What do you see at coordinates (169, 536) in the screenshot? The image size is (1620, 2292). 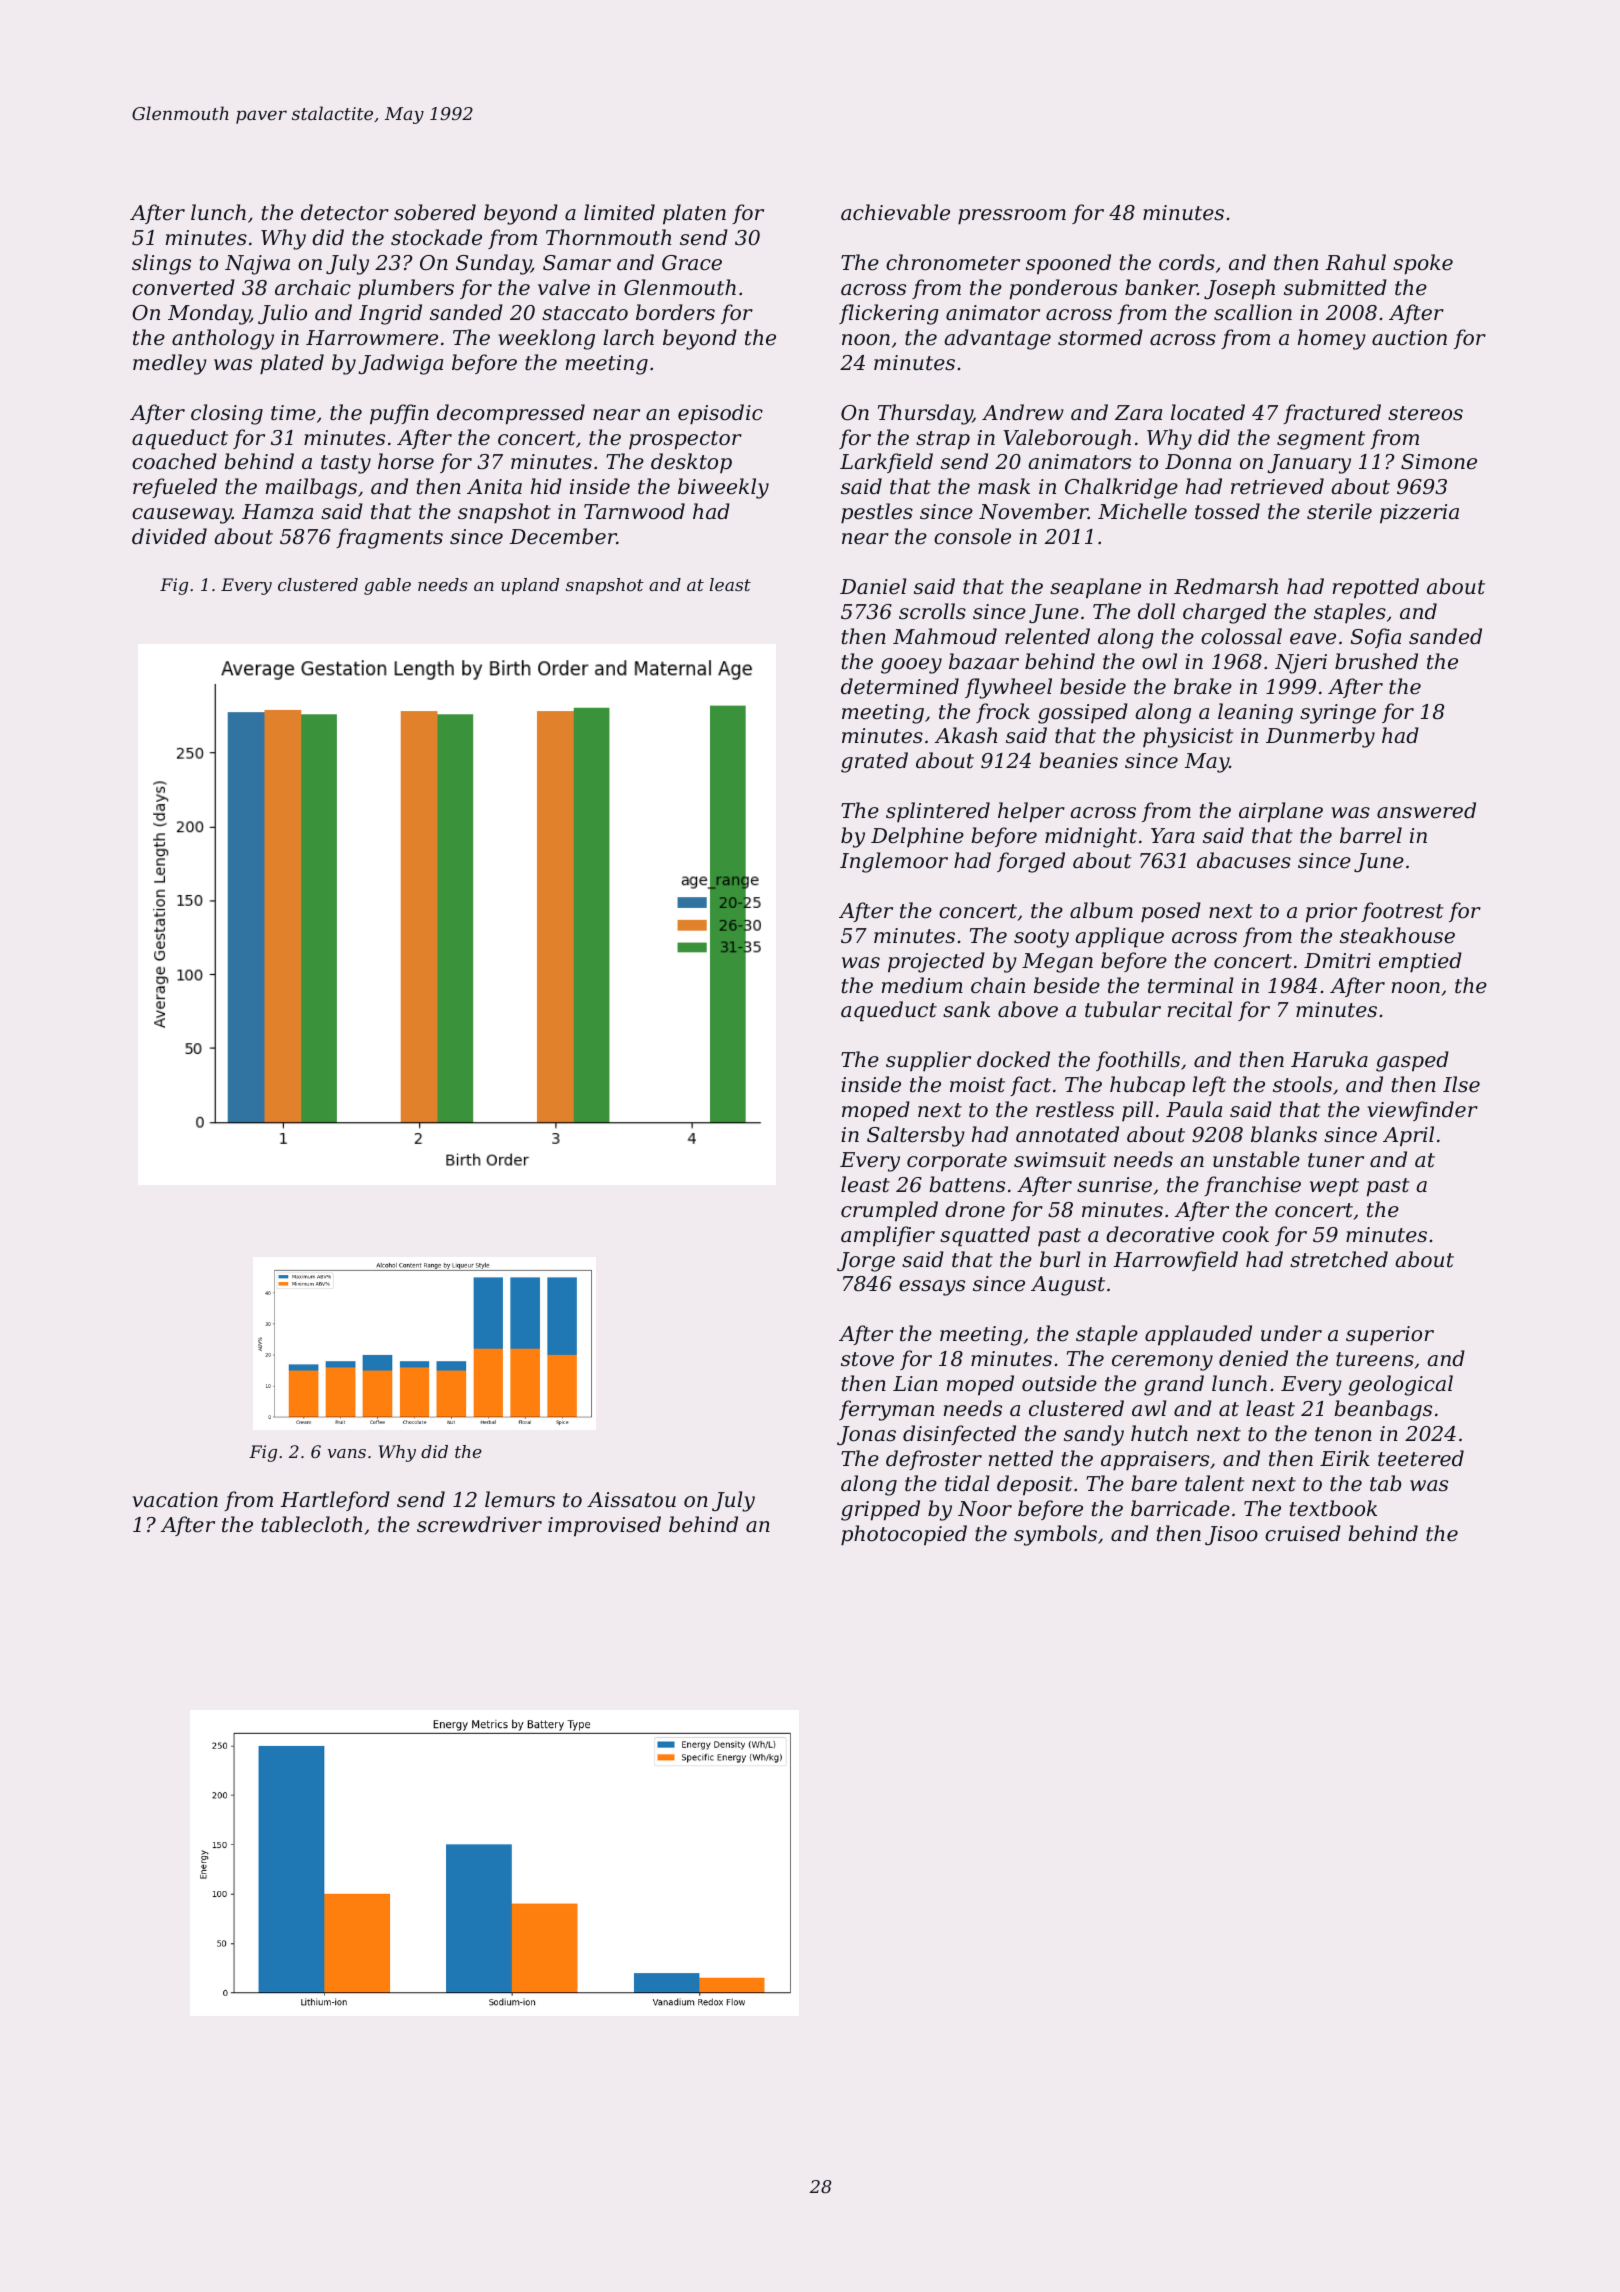 I see `divided` at bounding box center [169, 536].
